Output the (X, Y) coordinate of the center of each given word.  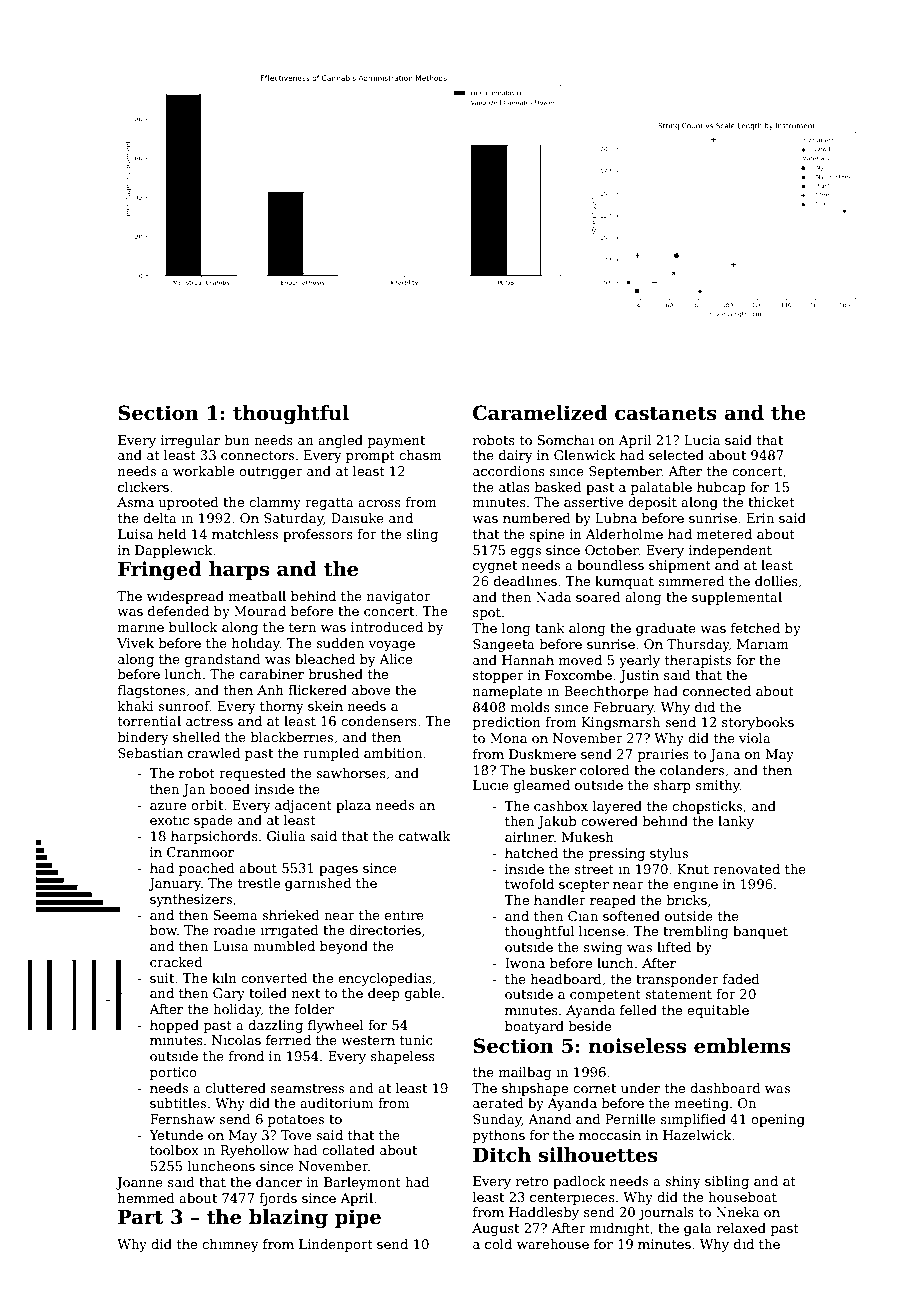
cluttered (235, 1088)
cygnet (495, 567)
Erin (760, 518)
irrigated (289, 931)
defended (178, 611)
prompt (370, 457)
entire (404, 915)
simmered (692, 581)
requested (252, 774)
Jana (724, 755)
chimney (230, 1245)
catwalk (425, 836)
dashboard (725, 1088)
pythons (499, 1136)
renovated (746, 869)
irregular (190, 441)
